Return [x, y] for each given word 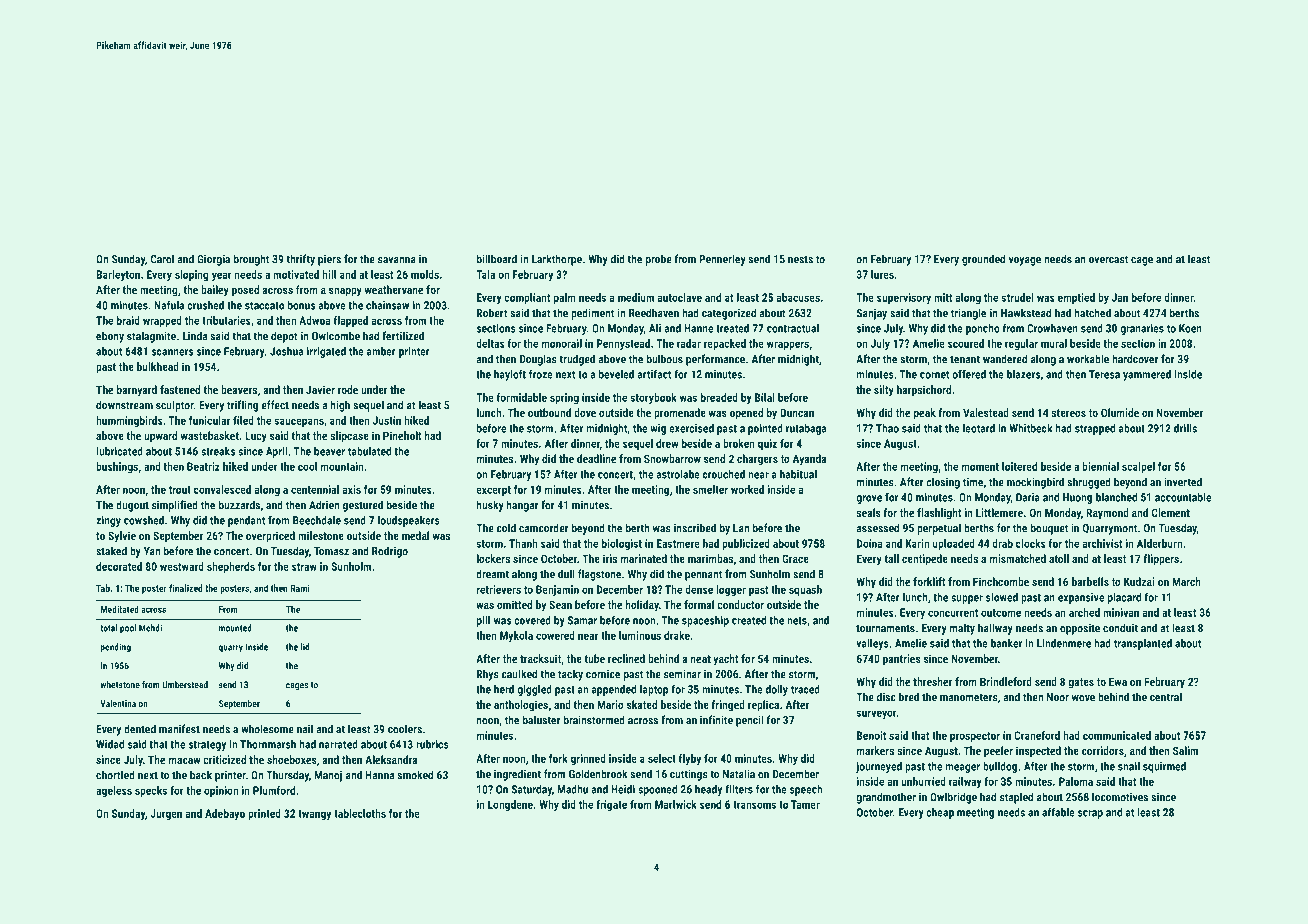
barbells [1090, 581]
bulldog [1000, 767]
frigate [611, 805]
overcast [1108, 259]
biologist [622, 544]
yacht [726, 660]
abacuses [798, 297]
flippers [1161, 560]
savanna [397, 260]
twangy [314, 815]
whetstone [120, 685]
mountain [342, 466]
